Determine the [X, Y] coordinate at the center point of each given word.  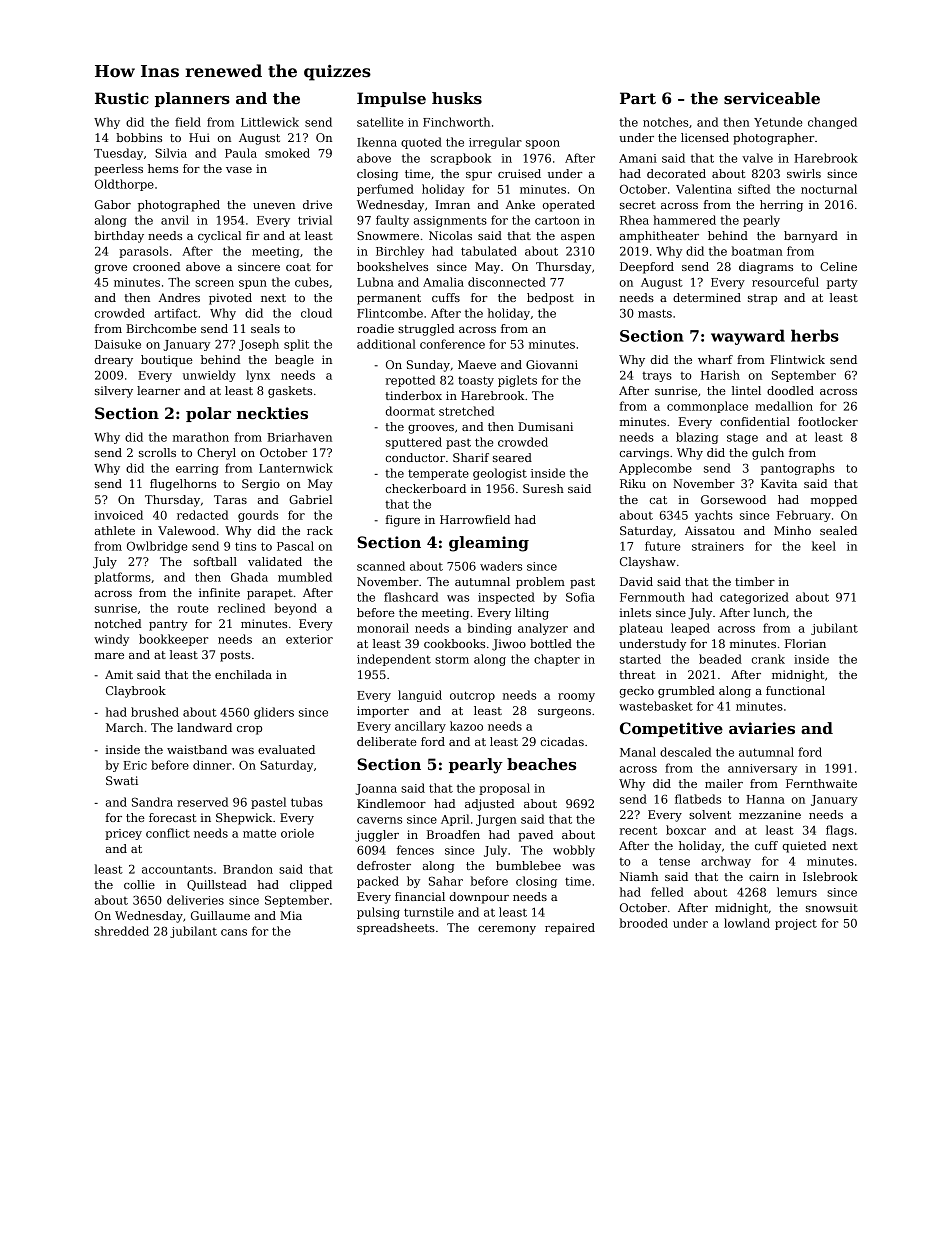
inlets [635, 612]
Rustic [122, 98]
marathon [201, 437]
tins [245, 546]
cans [234, 932]
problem [540, 583]
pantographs [798, 469]
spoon [543, 144]
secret [638, 205]
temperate [438, 474]
